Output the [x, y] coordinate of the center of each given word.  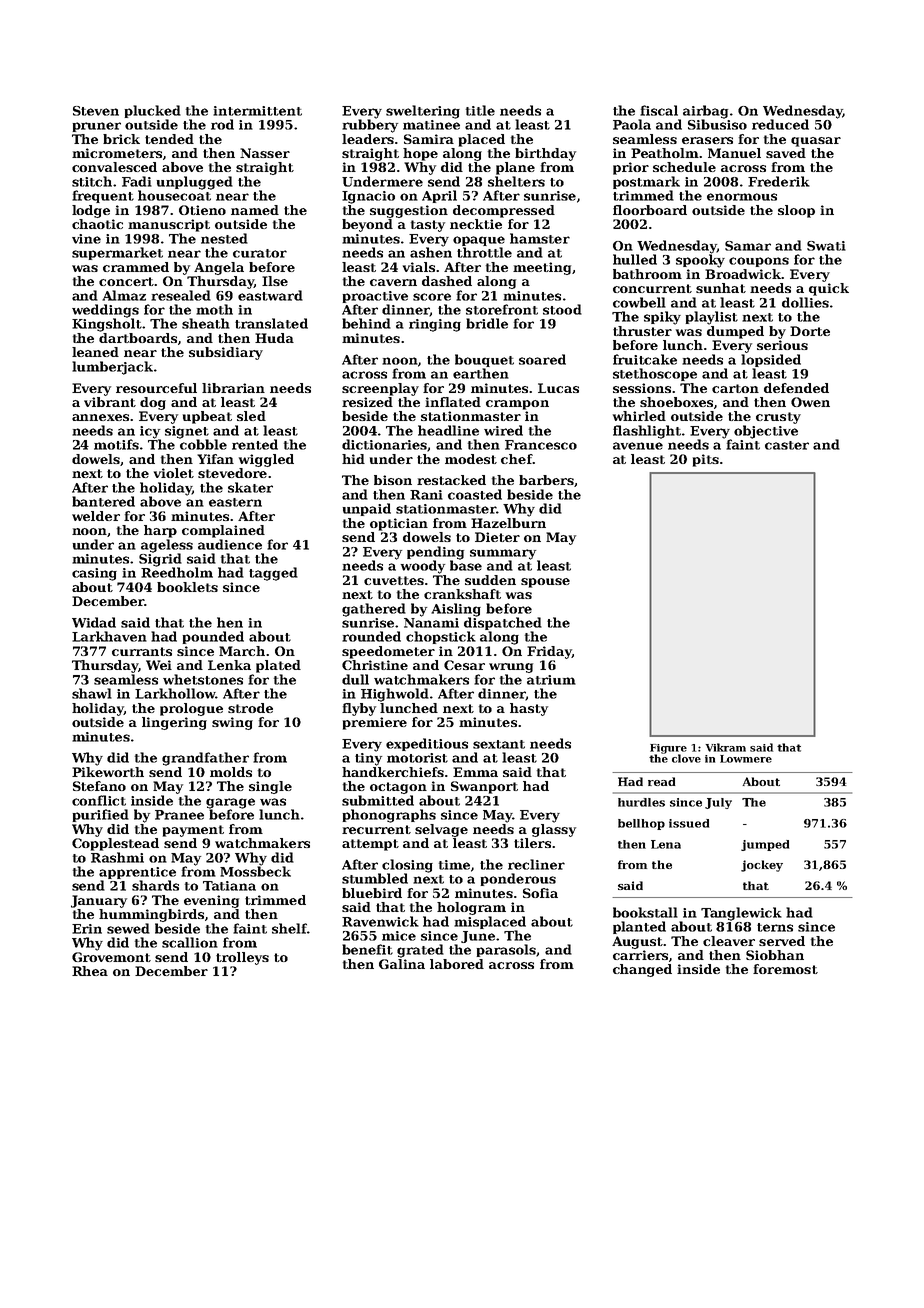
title [480, 110]
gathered [374, 610]
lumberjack [112, 368]
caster [787, 445]
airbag [705, 112]
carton [735, 388]
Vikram [726, 747]
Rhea [90, 971]
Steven [96, 111]
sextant [499, 744]
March [242, 651]
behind [366, 323]
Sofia [540, 893]
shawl [92, 693]
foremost [785, 969]
